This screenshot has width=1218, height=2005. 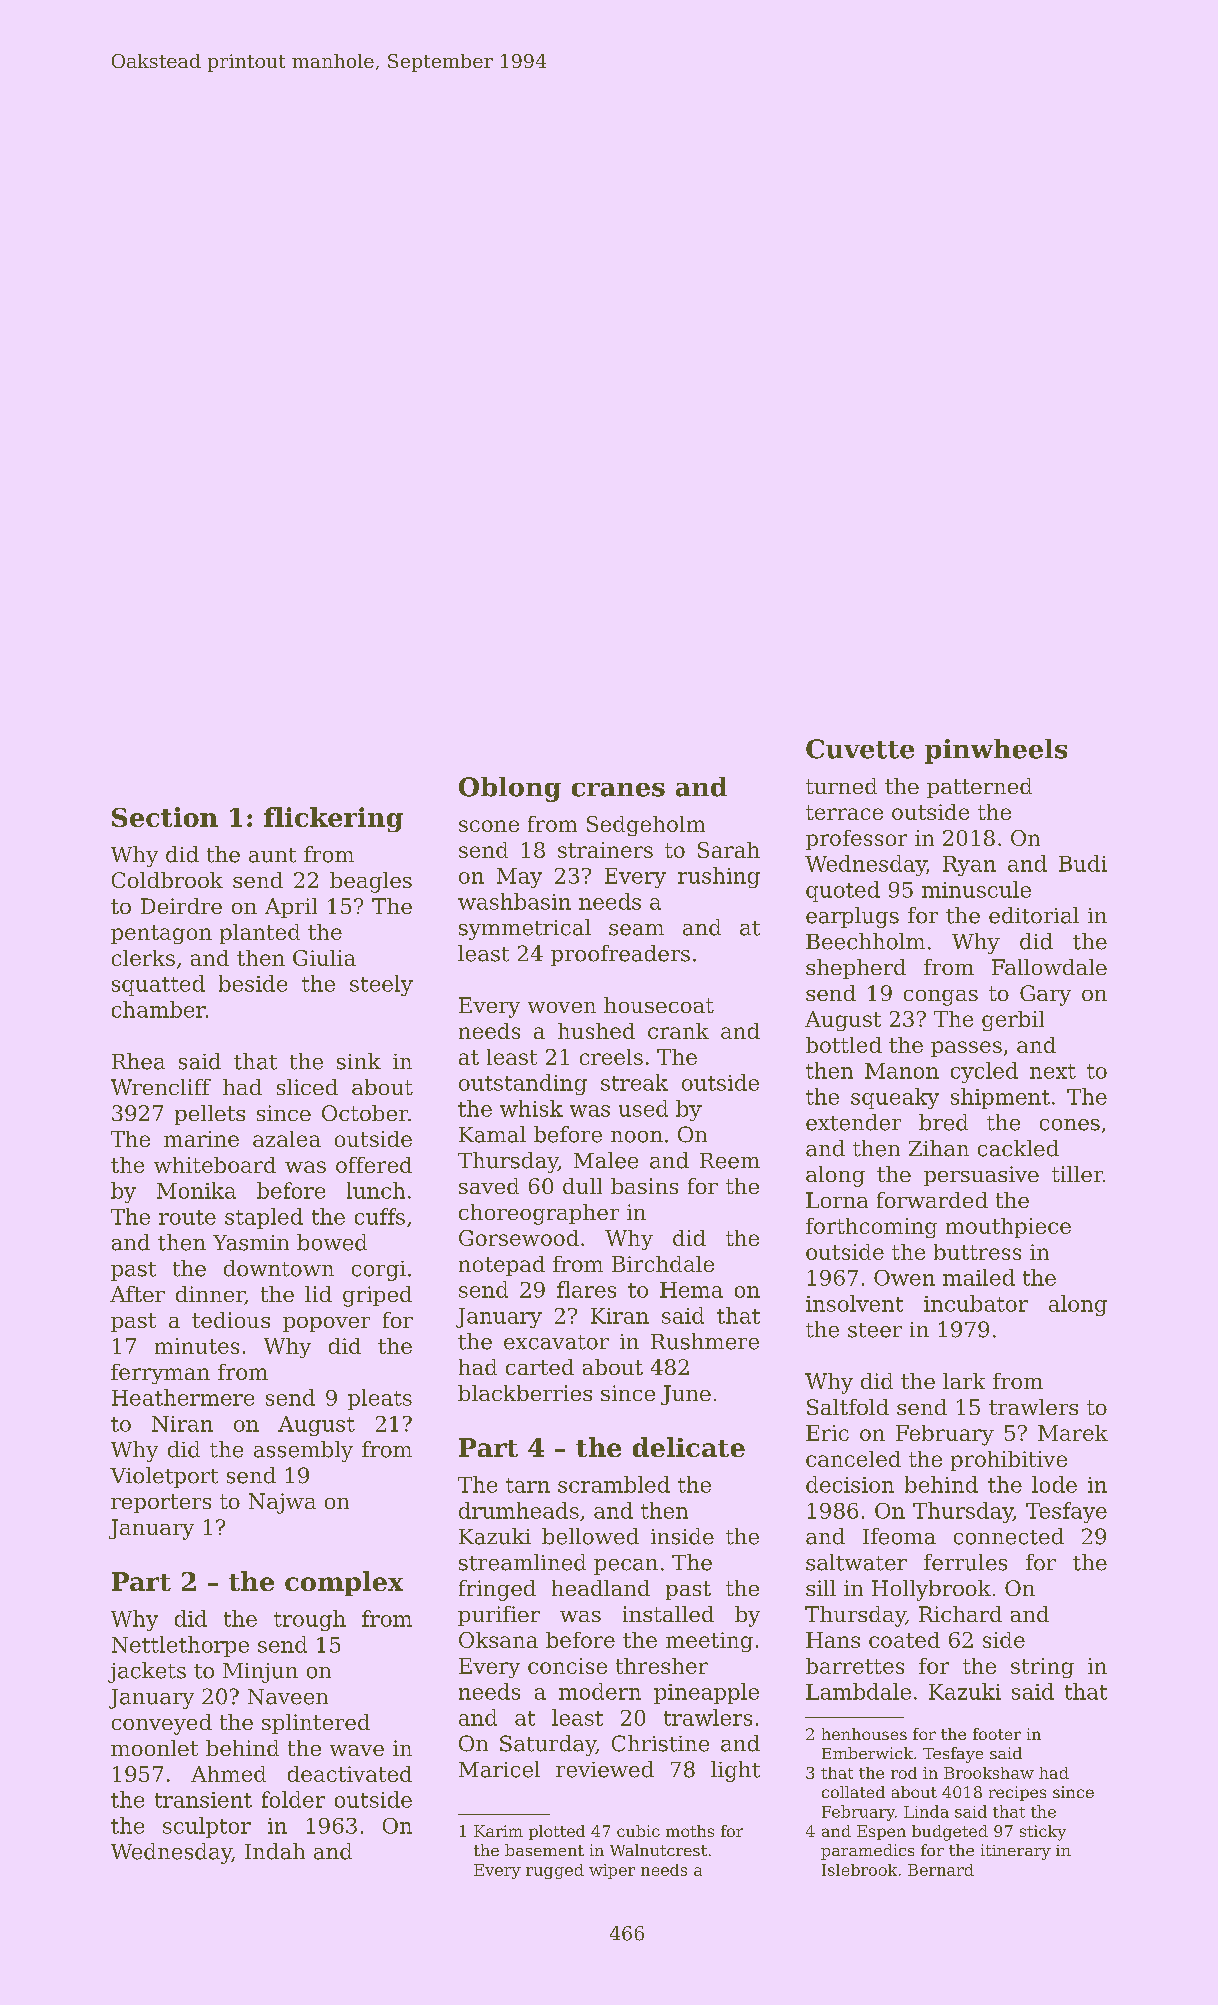 What do you see at coordinates (332, 1242) in the screenshot?
I see `bowed` at bounding box center [332, 1242].
